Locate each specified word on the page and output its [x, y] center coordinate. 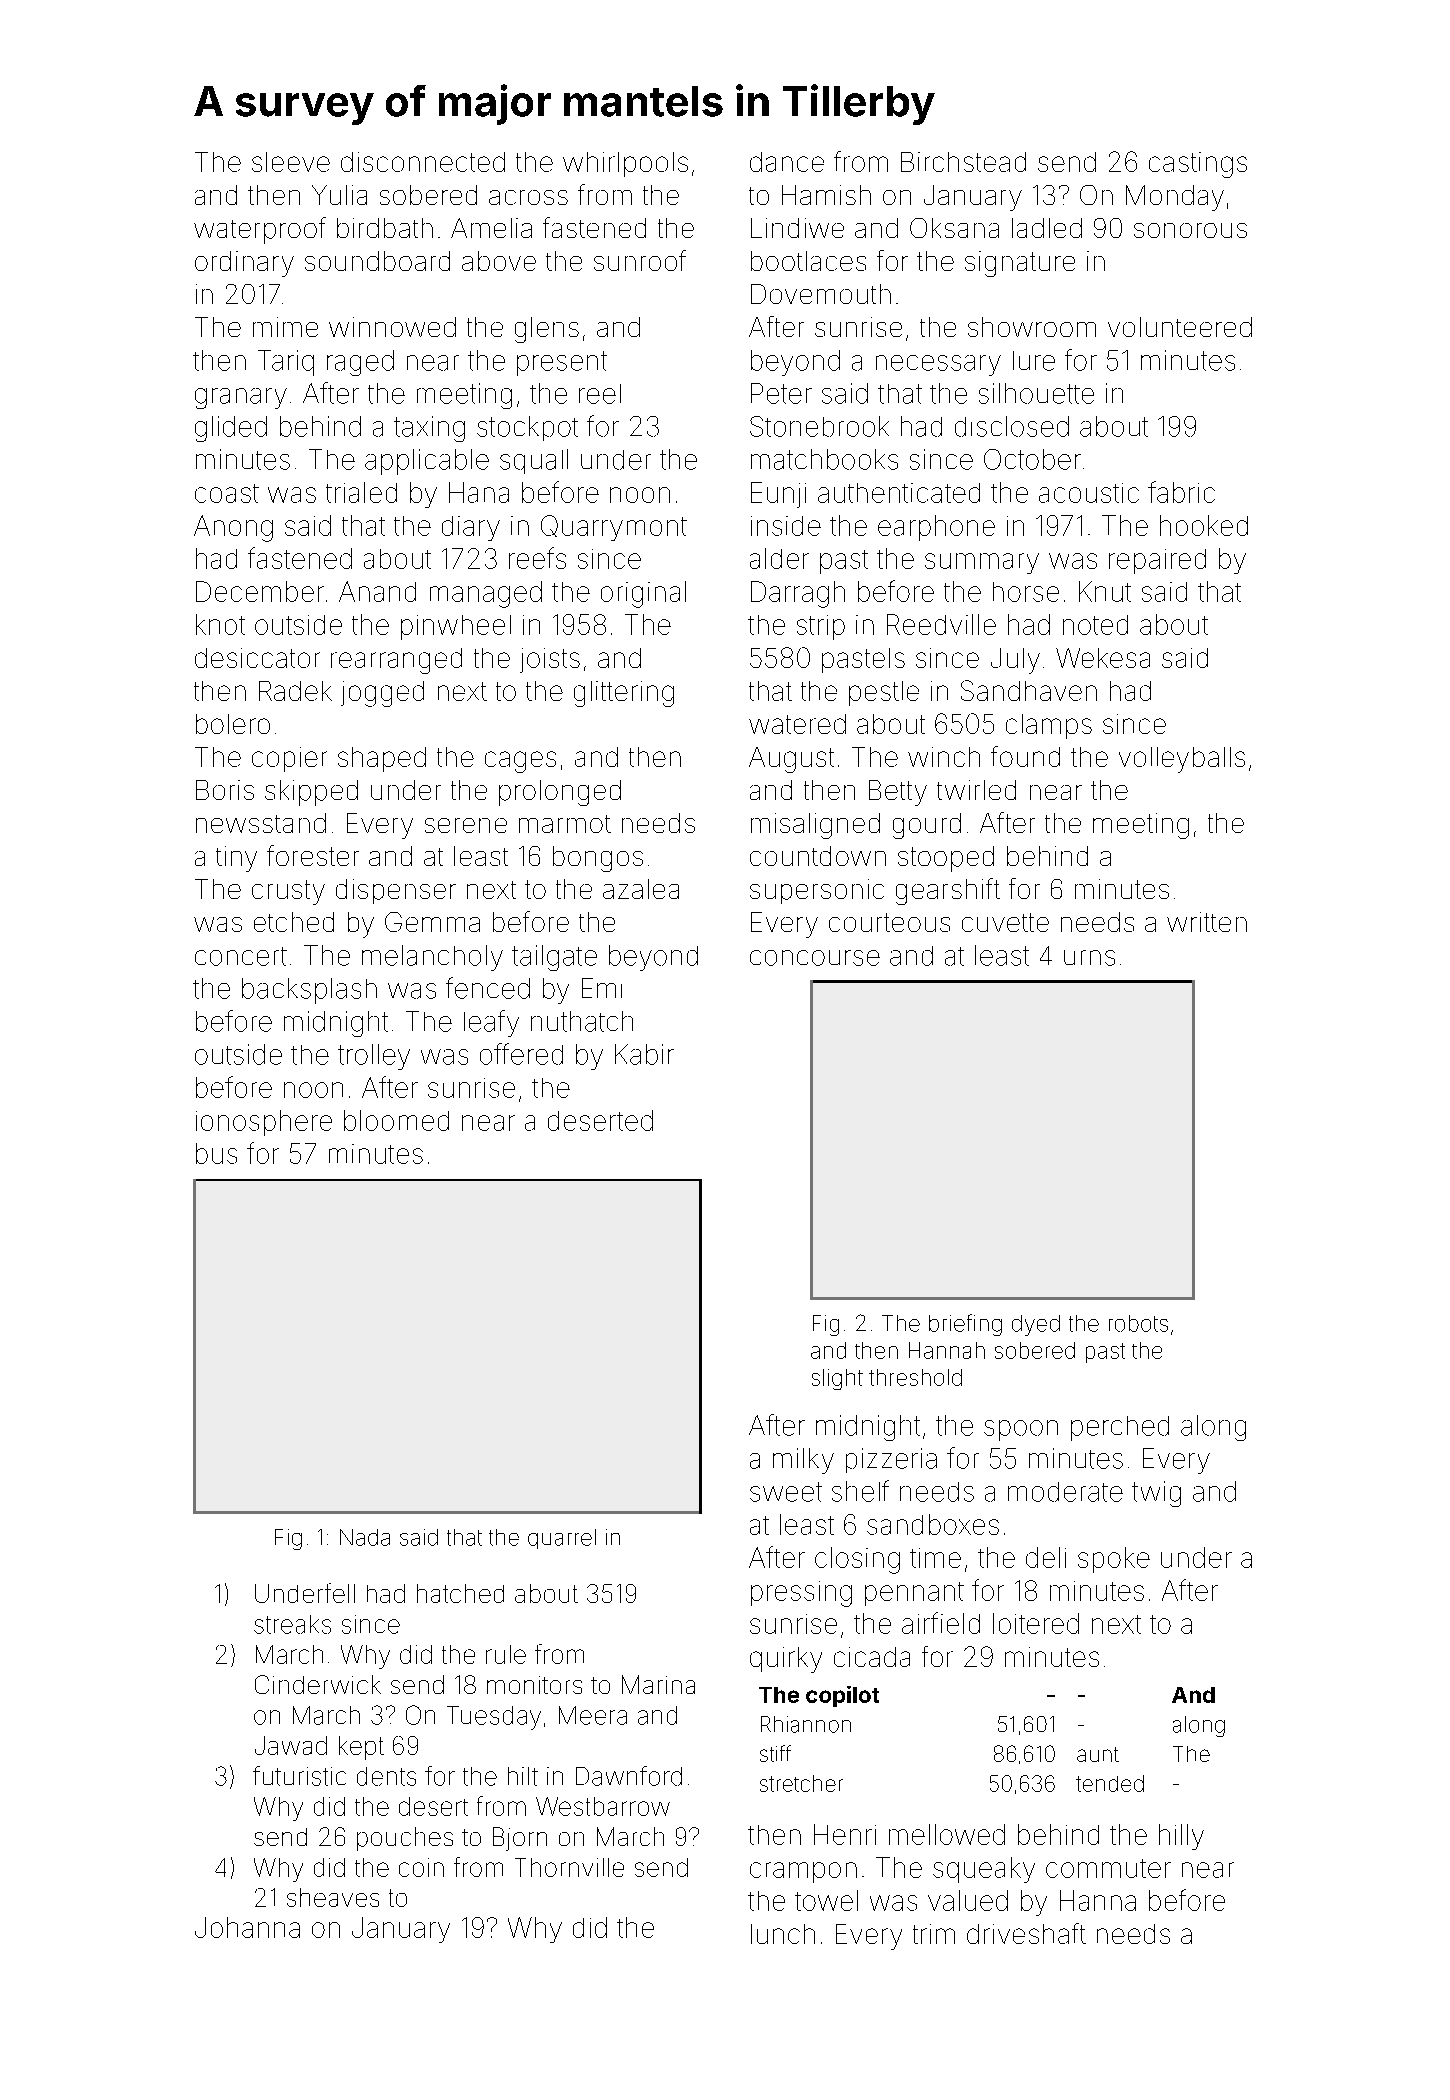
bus [216, 1153]
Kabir [644, 1054]
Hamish [826, 195]
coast [227, 493]
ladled [1047, 228]
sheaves [333, 1897]
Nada [365, 1537]
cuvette [1005, 922]
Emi [602, 988]
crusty [288, 892]
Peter [781, 393]
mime [285, 327]
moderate [1065, 1492]
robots [1138, 1323]
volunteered [1180, 327]
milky [803, 1461]
